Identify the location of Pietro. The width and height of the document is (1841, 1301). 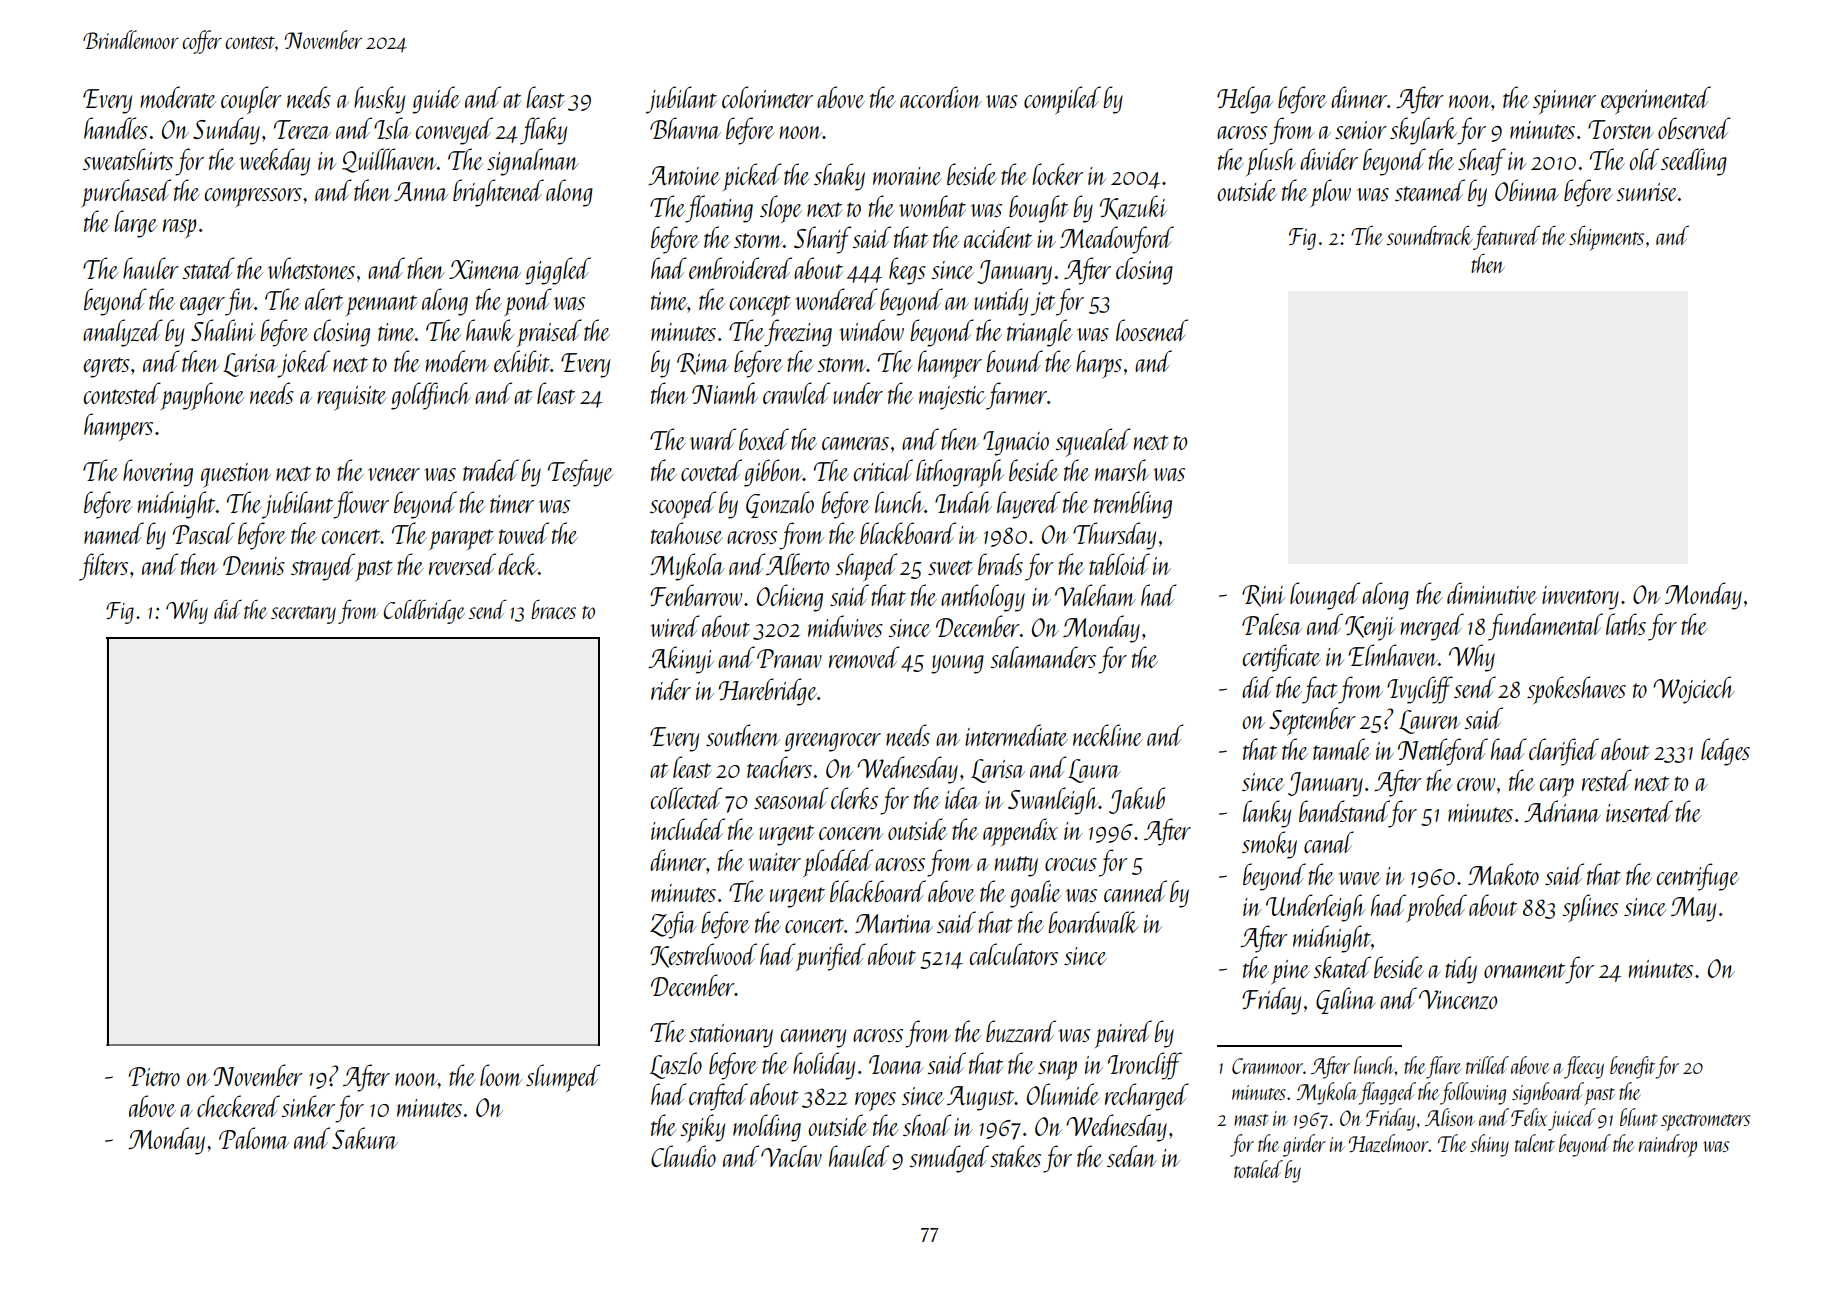
(154, 1076).
